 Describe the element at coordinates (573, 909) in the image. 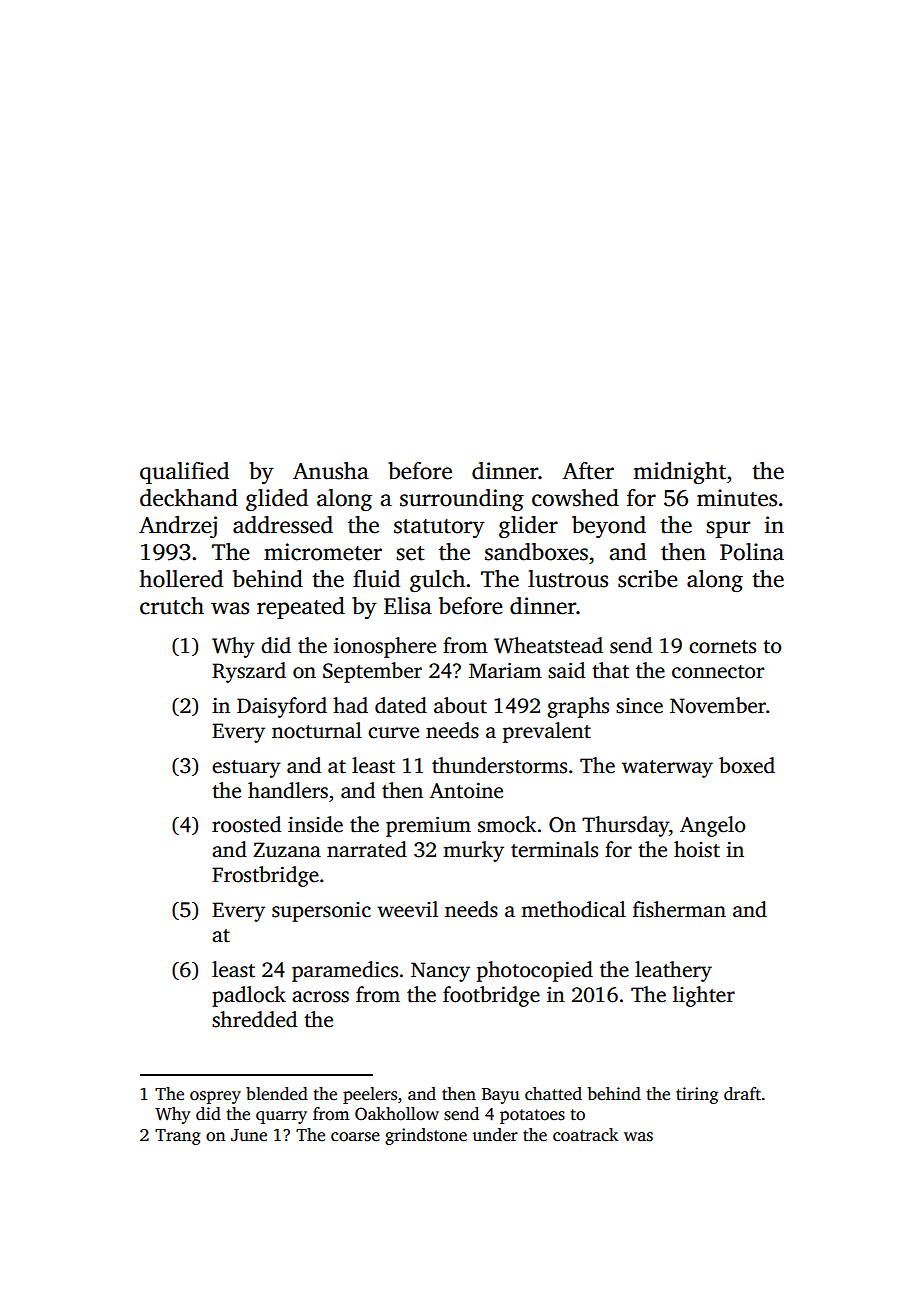

I see `methodical` at that location.
